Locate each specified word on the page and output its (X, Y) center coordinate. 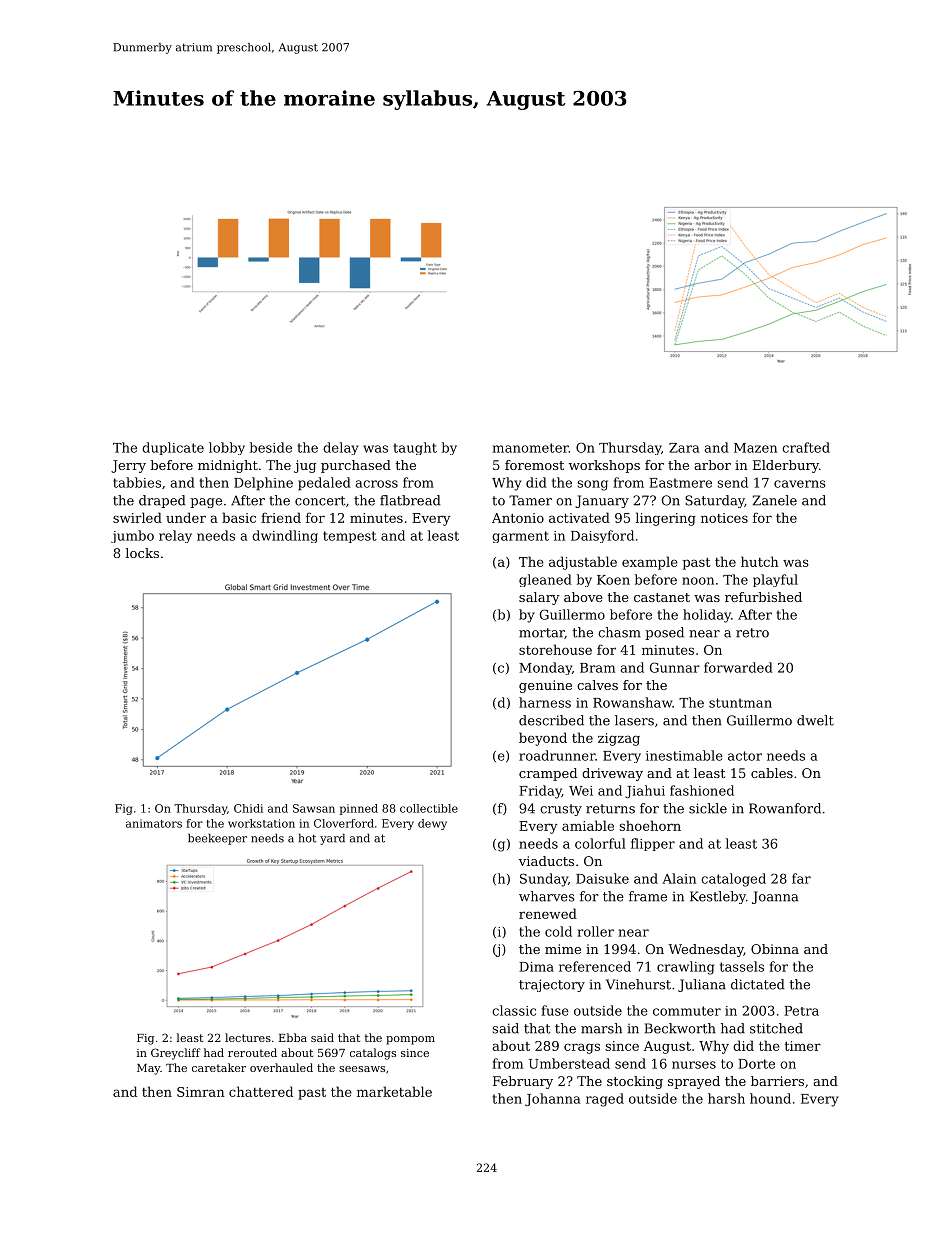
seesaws (362, 1069)
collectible (429, 808)
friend (281, 517)
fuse (555, 1010)
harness (545, 702)
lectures (248, 1037)
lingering (665, 519)
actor (745, 756)
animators (154, 823)
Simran (201, 1092)
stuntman (740, 703)
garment (520, 537)
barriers (777, 1081)
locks (142, 553)
